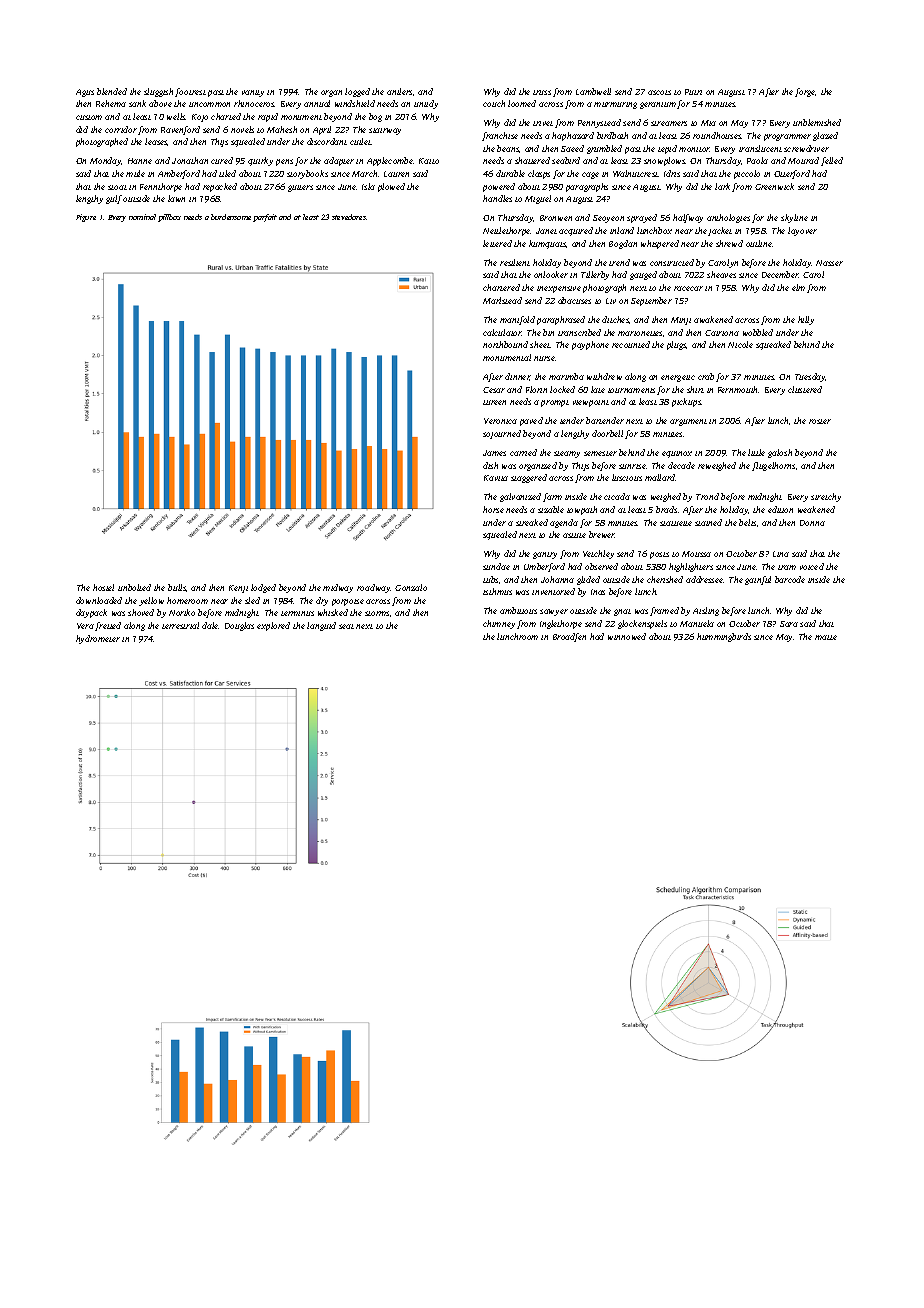 The width and height of the document is (924, 1308). Describe the element at coordinates (98, 639) in the document. I see `hydrometer` at that location.
